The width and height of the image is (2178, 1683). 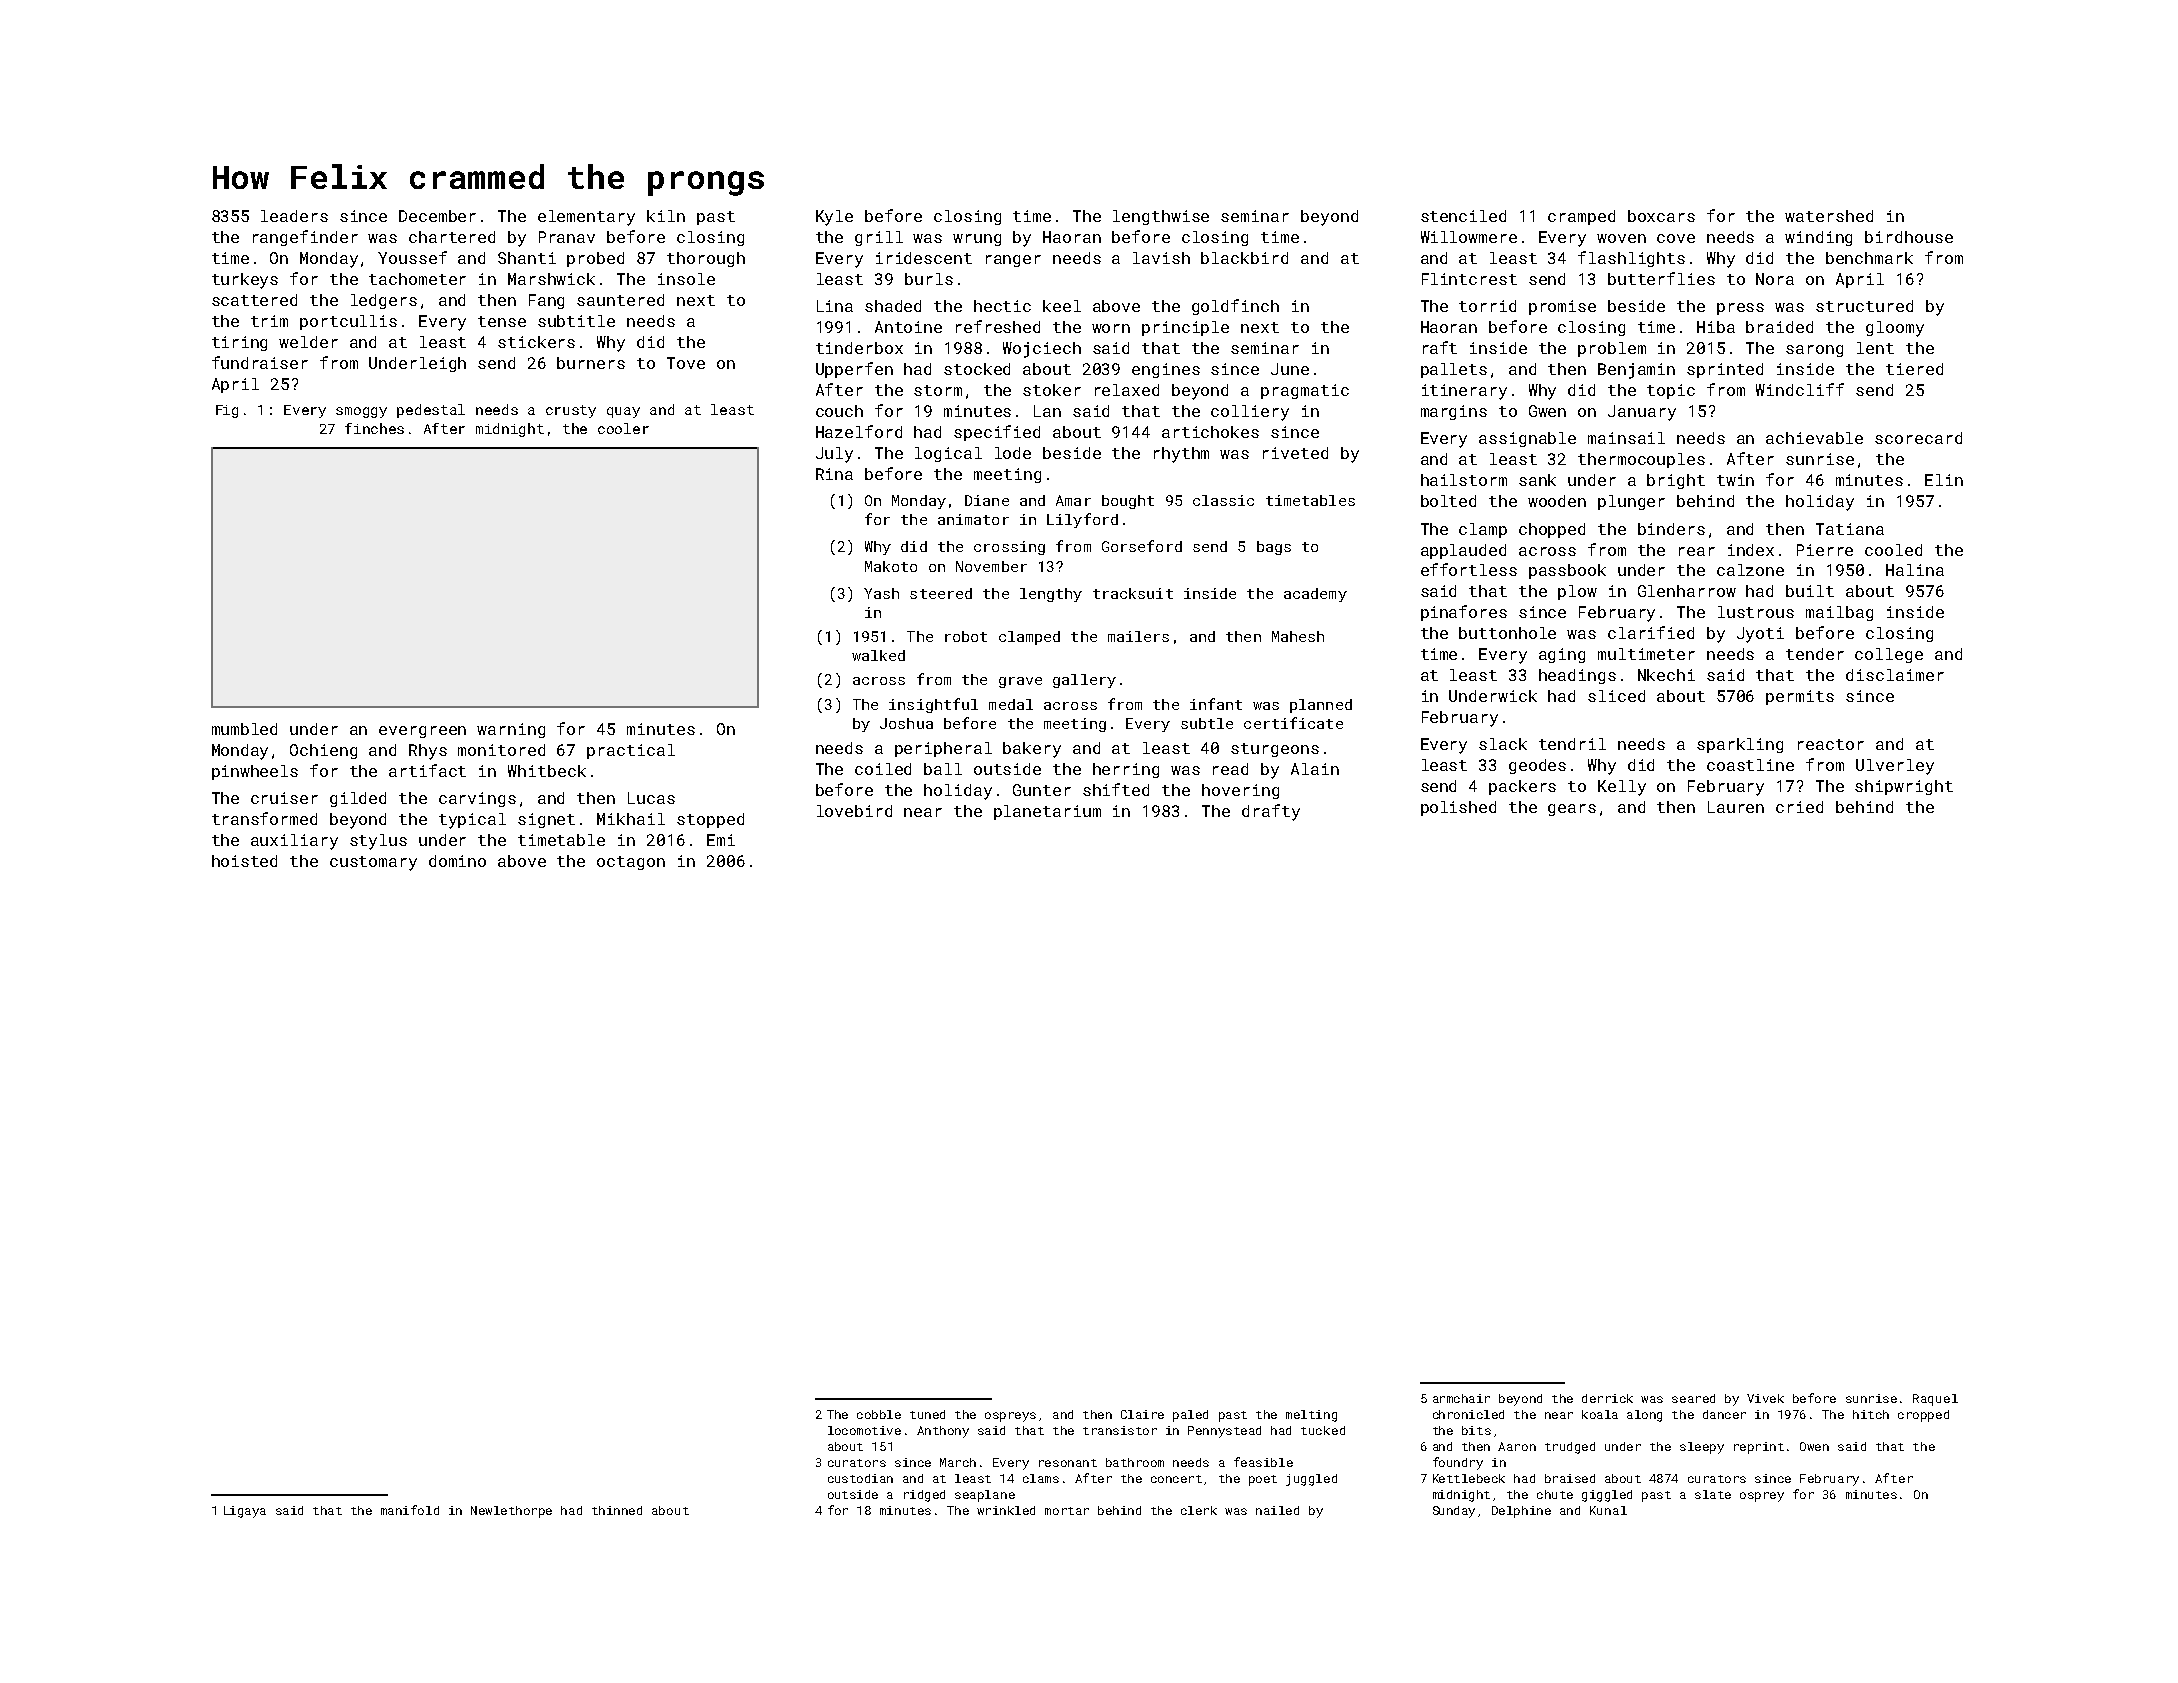 I want to click on stocked, so click(x=977, y=369).
